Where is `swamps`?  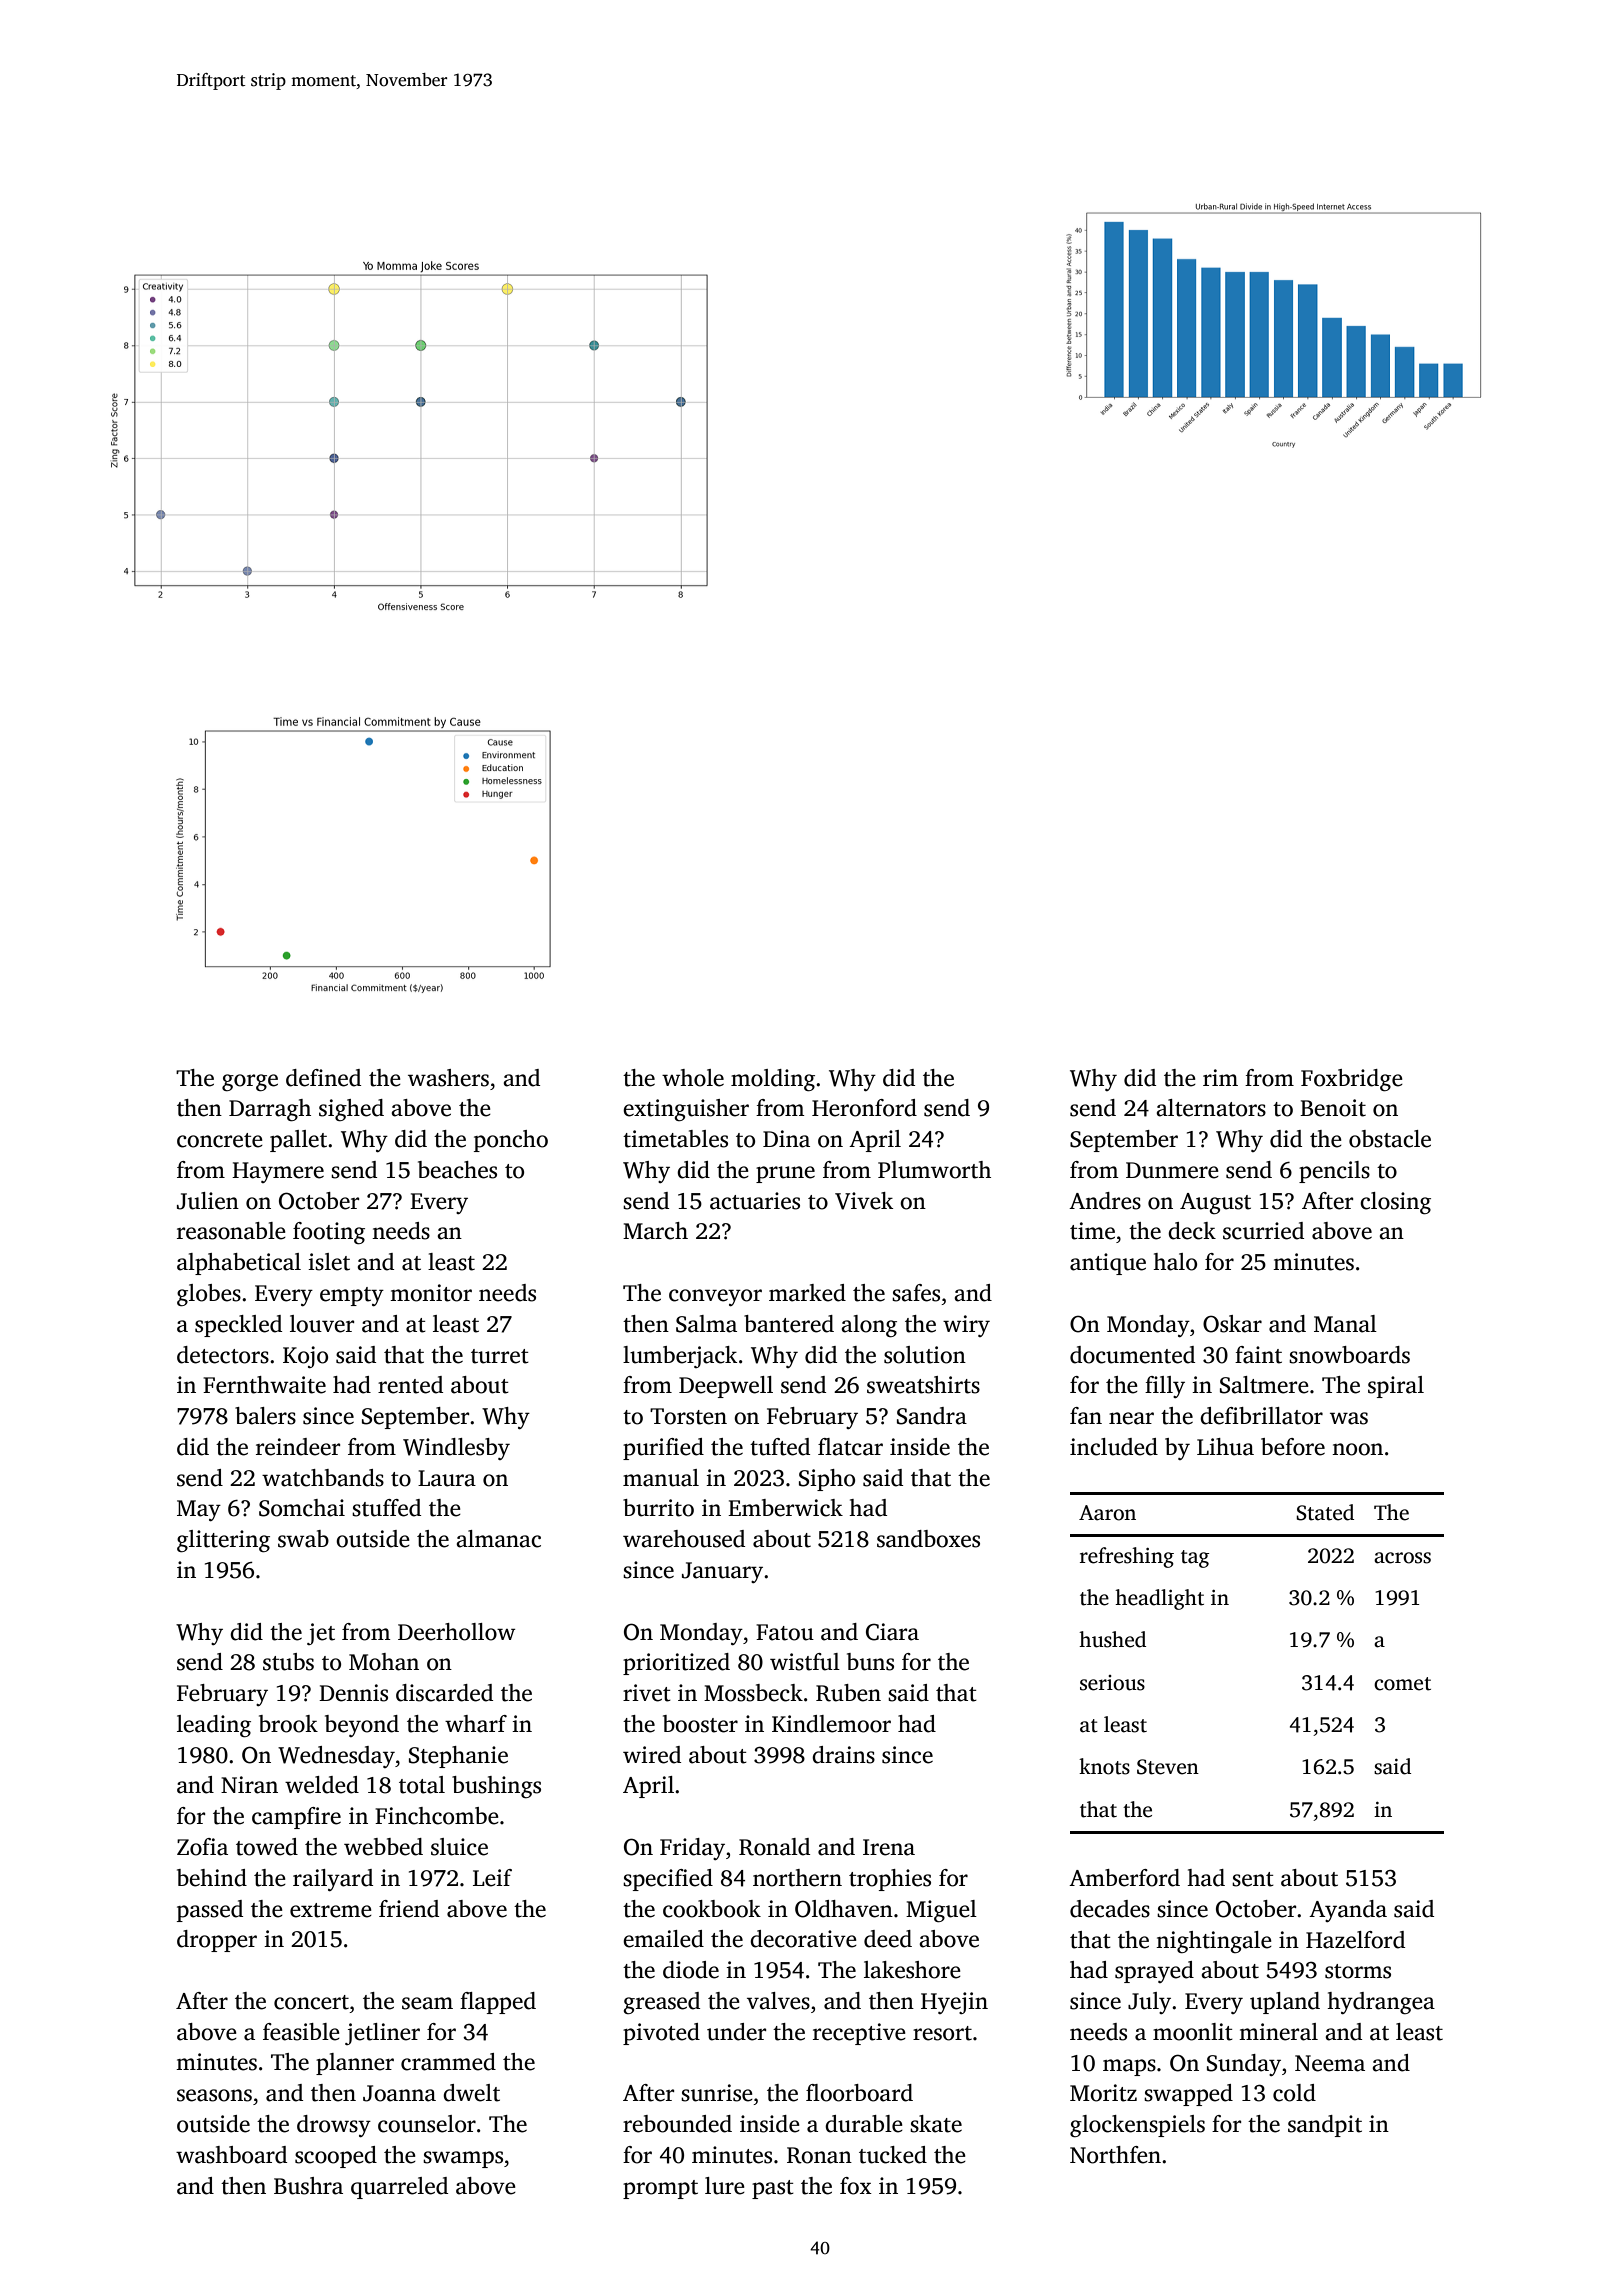 swamps is located at coordinates (463, 2159).
